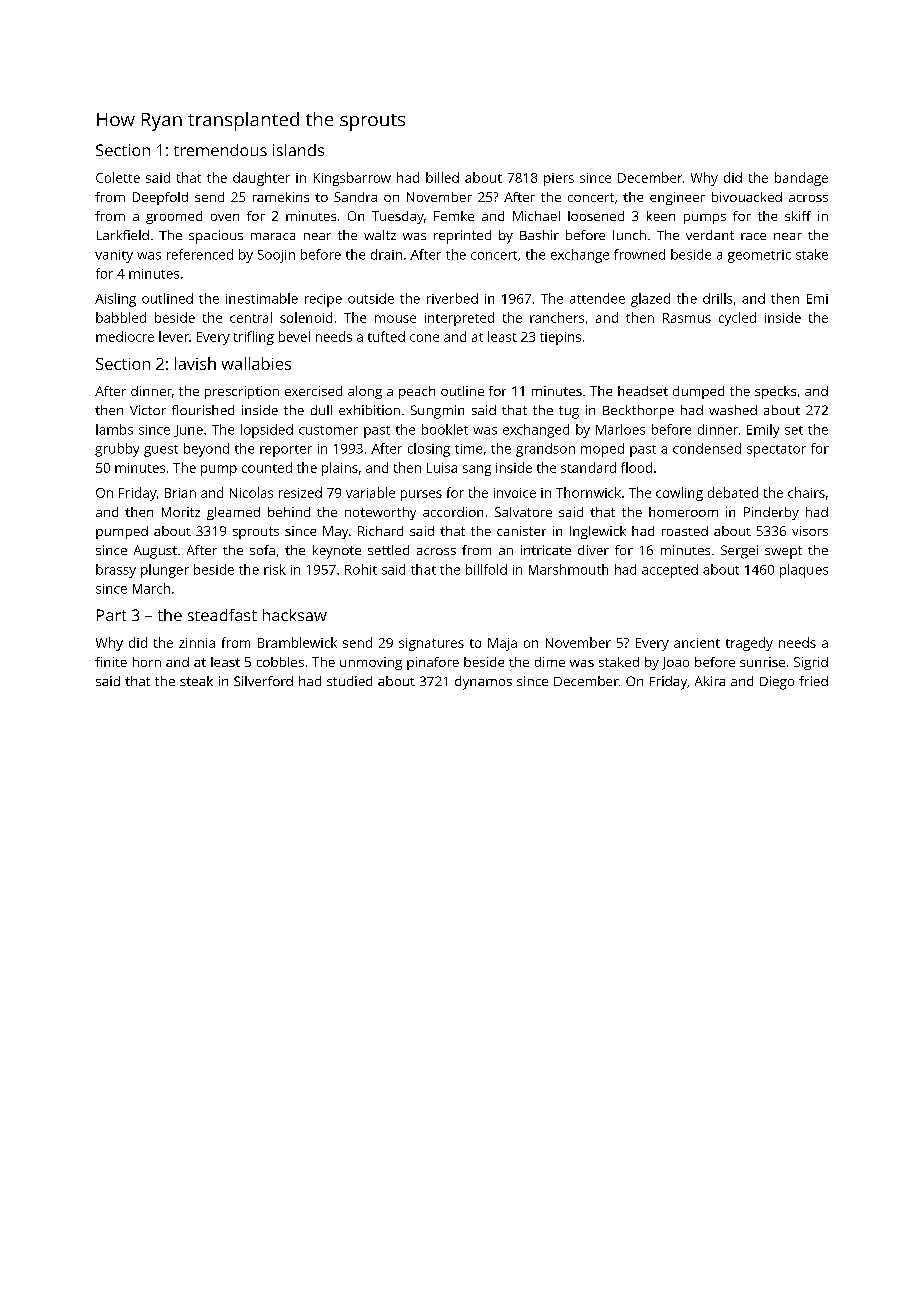 The width and height of the screenshot is (924, 1308). Describe the element at coordinates (707, 448) in the screenshot. I see `condensed` at that location.
